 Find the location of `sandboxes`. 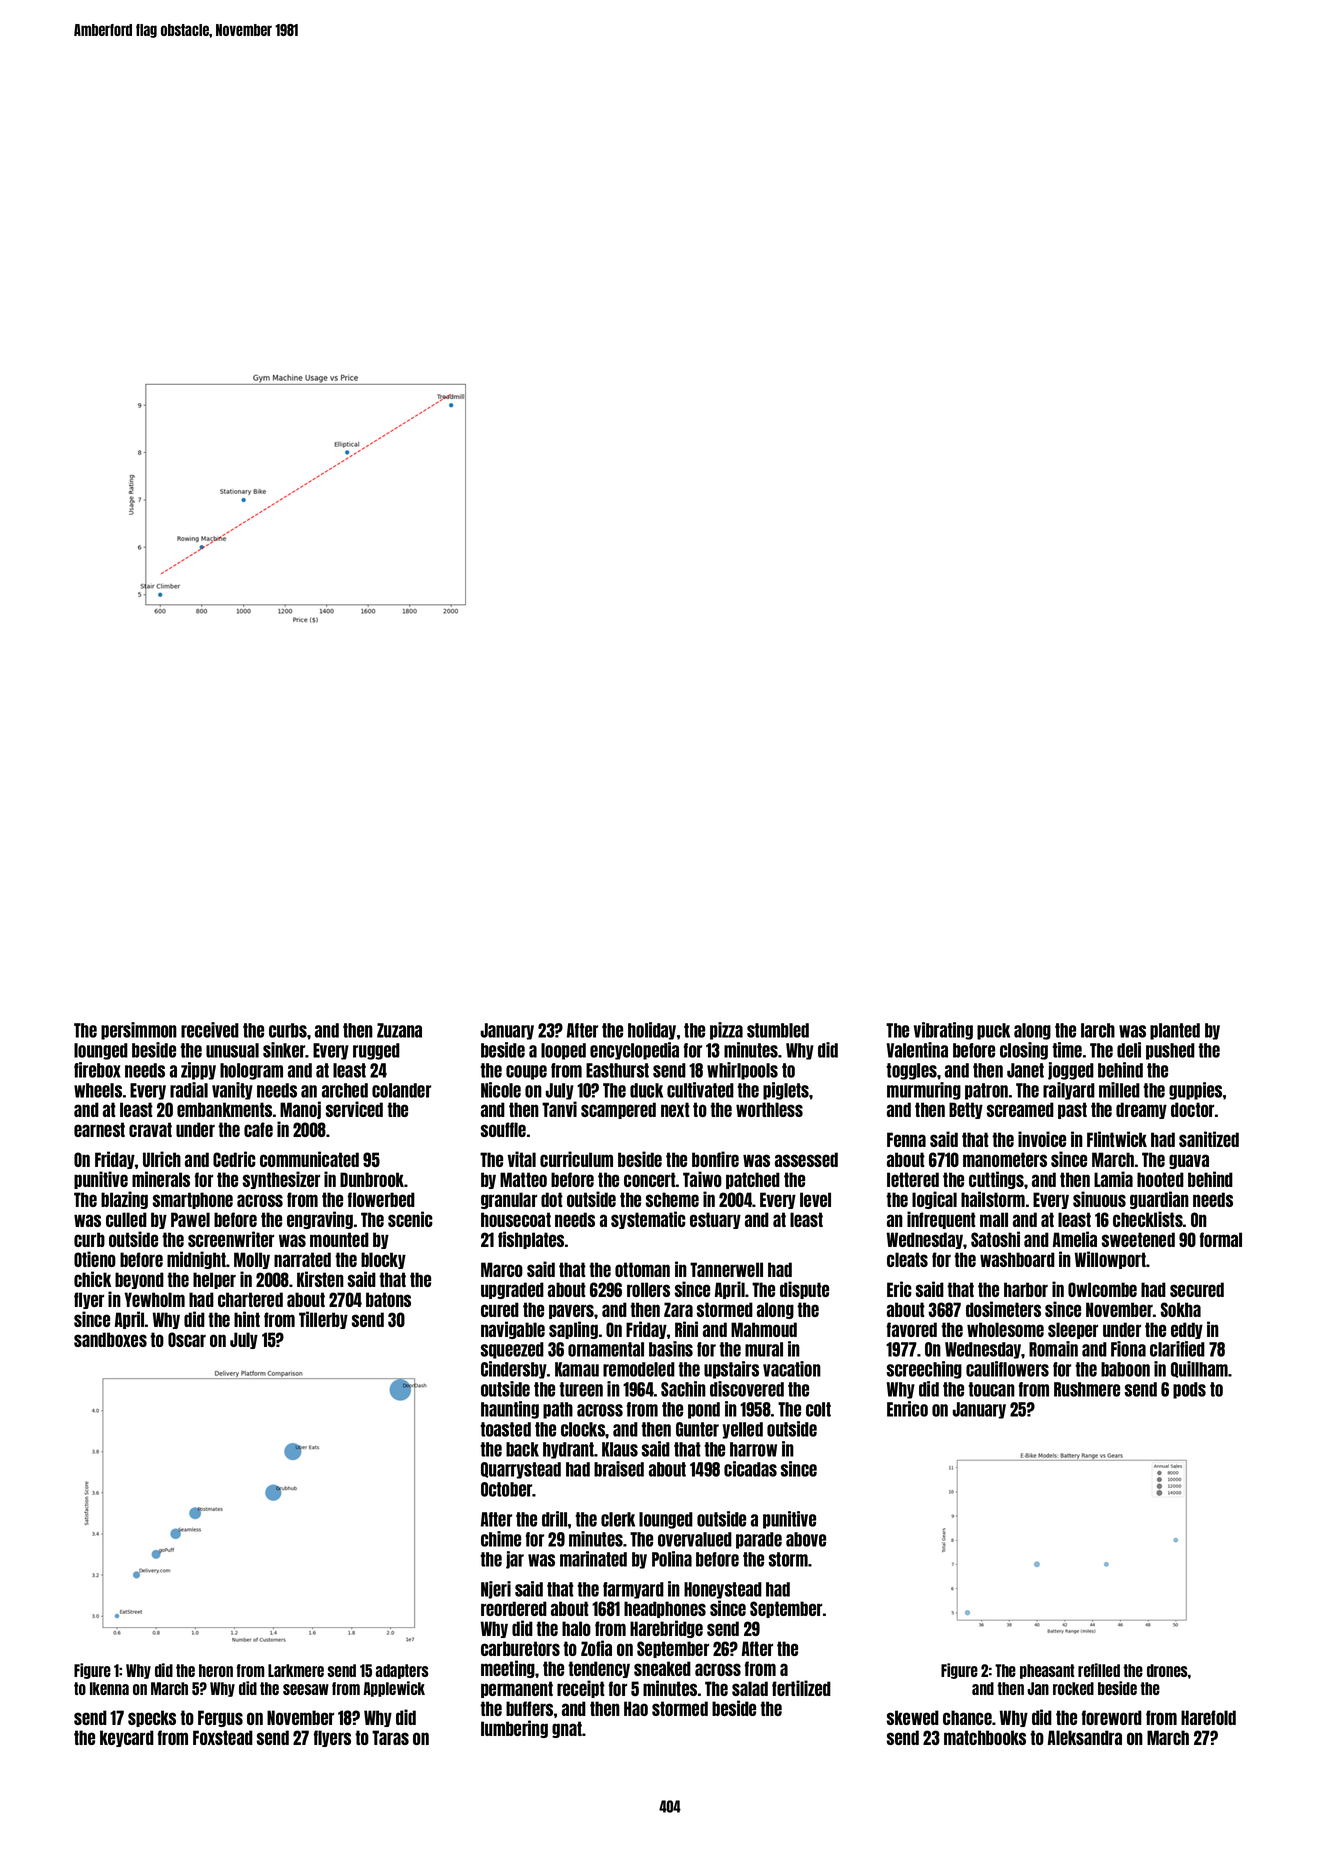

sandboxes is located at coordinates (110, 1339).
